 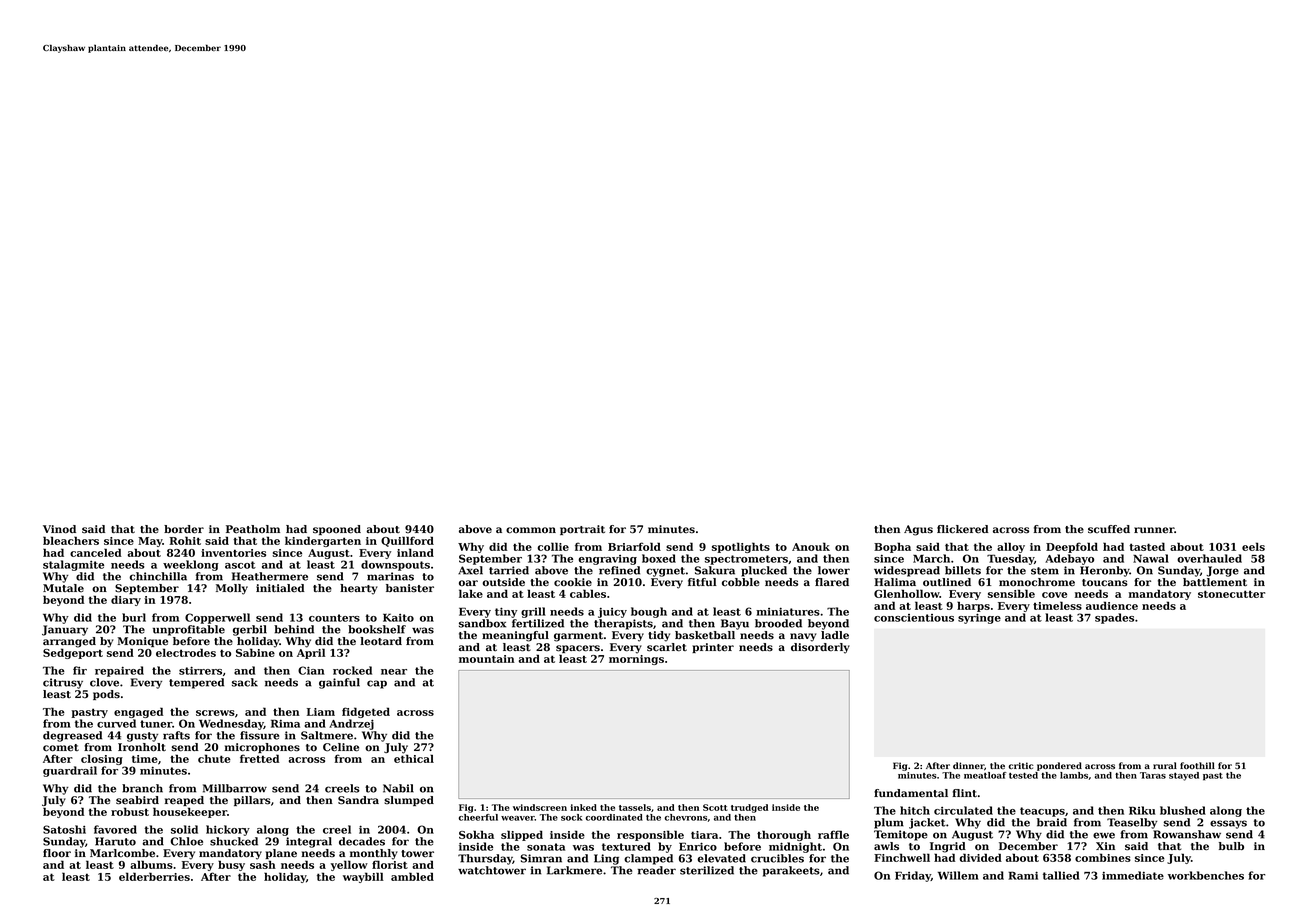 What do you see at coordinates (788, 611) in the document?
I see `miniatures` at bounding box center [788, 611].
